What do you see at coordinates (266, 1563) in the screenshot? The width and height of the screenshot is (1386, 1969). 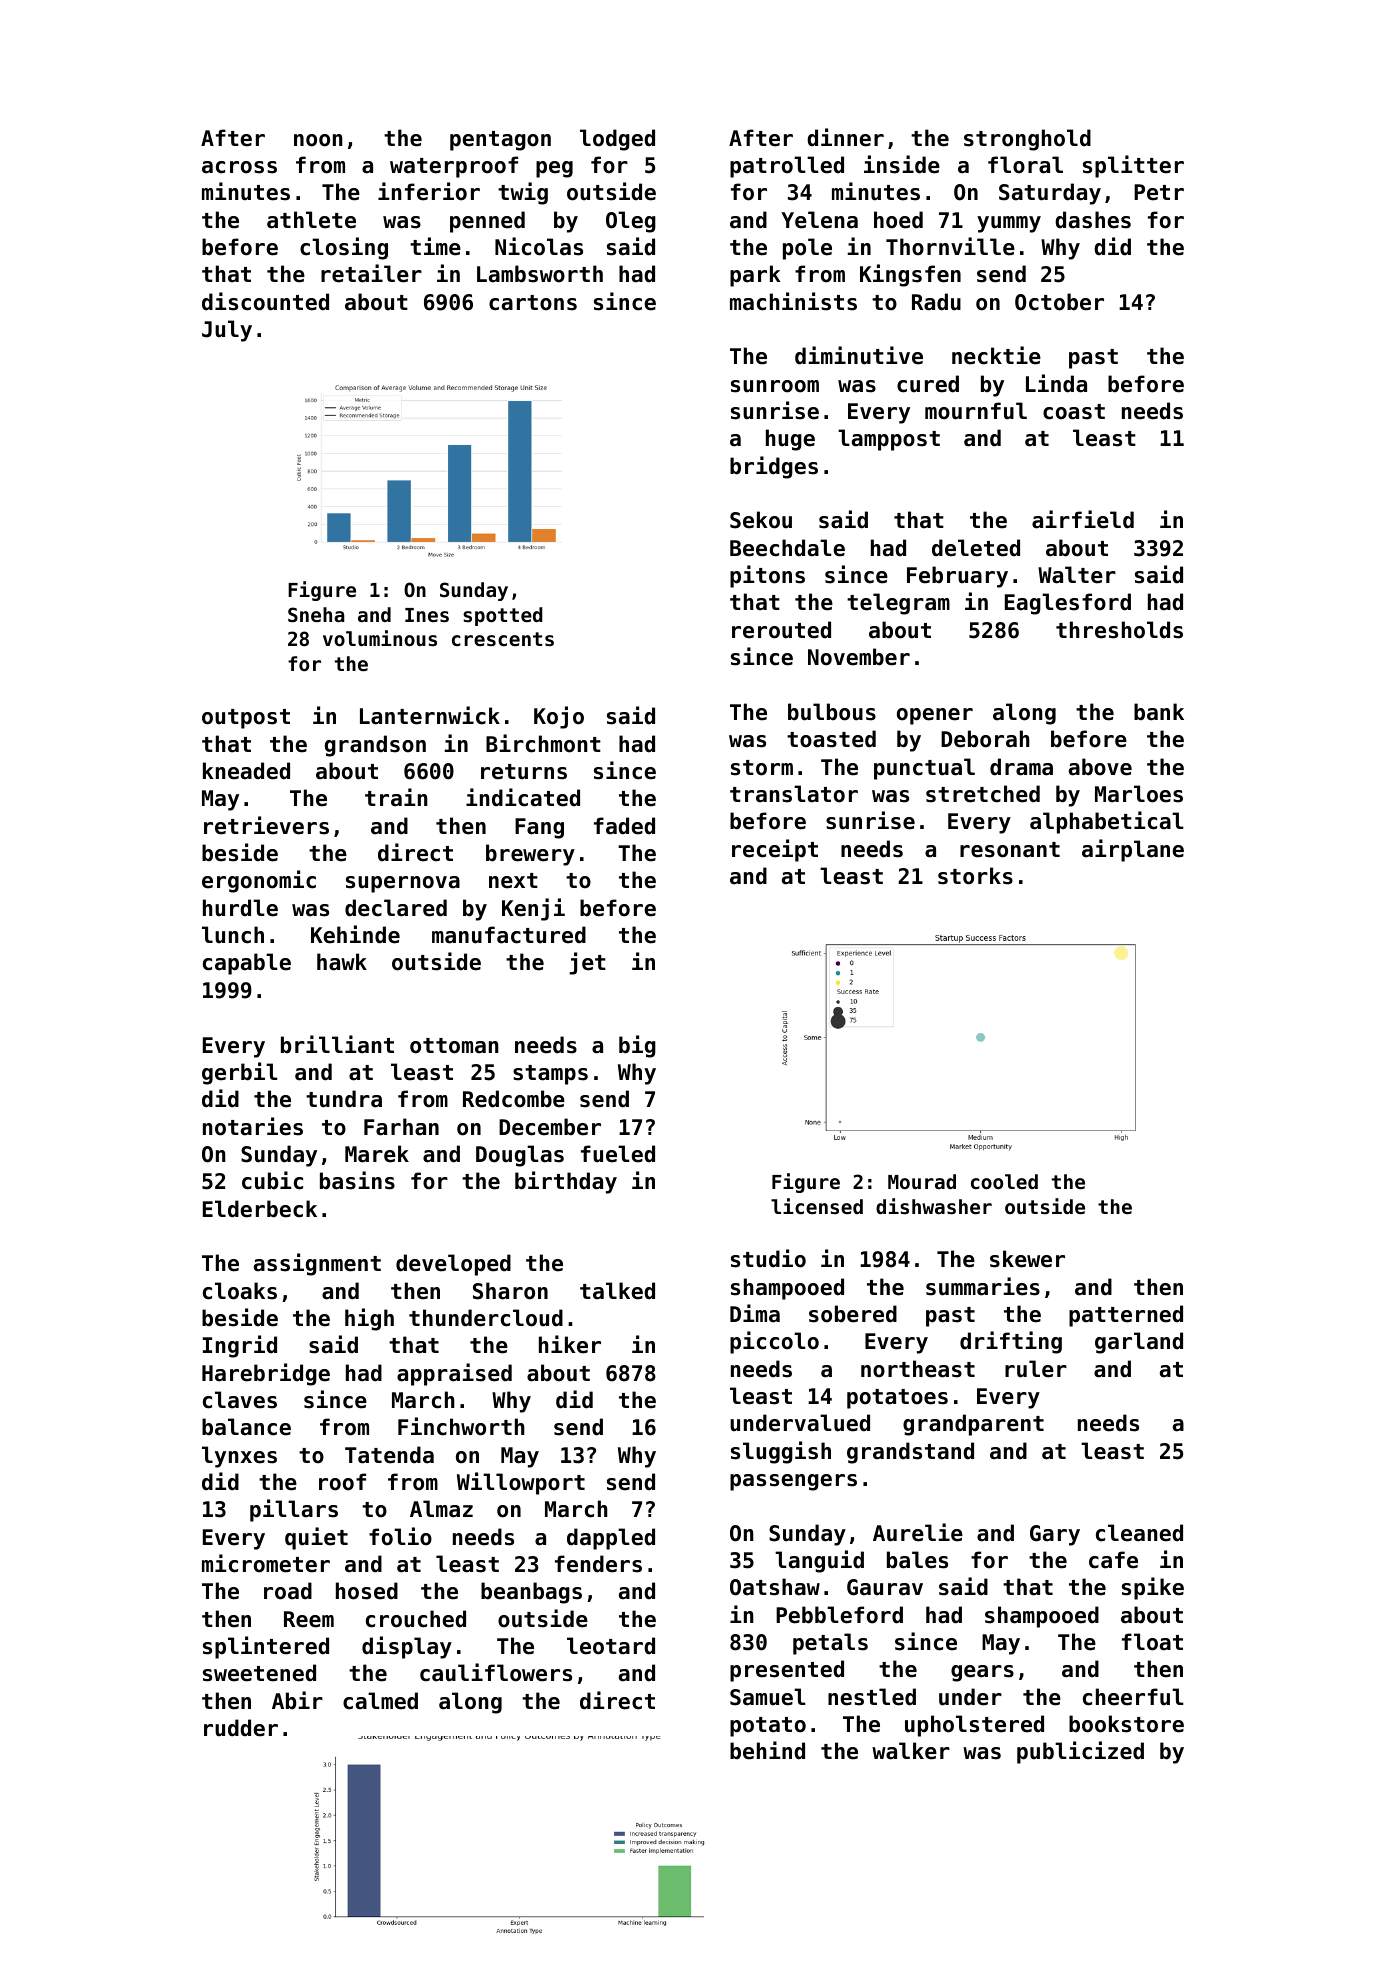 I see `micrometer` at bounding box center [266, 1563].
